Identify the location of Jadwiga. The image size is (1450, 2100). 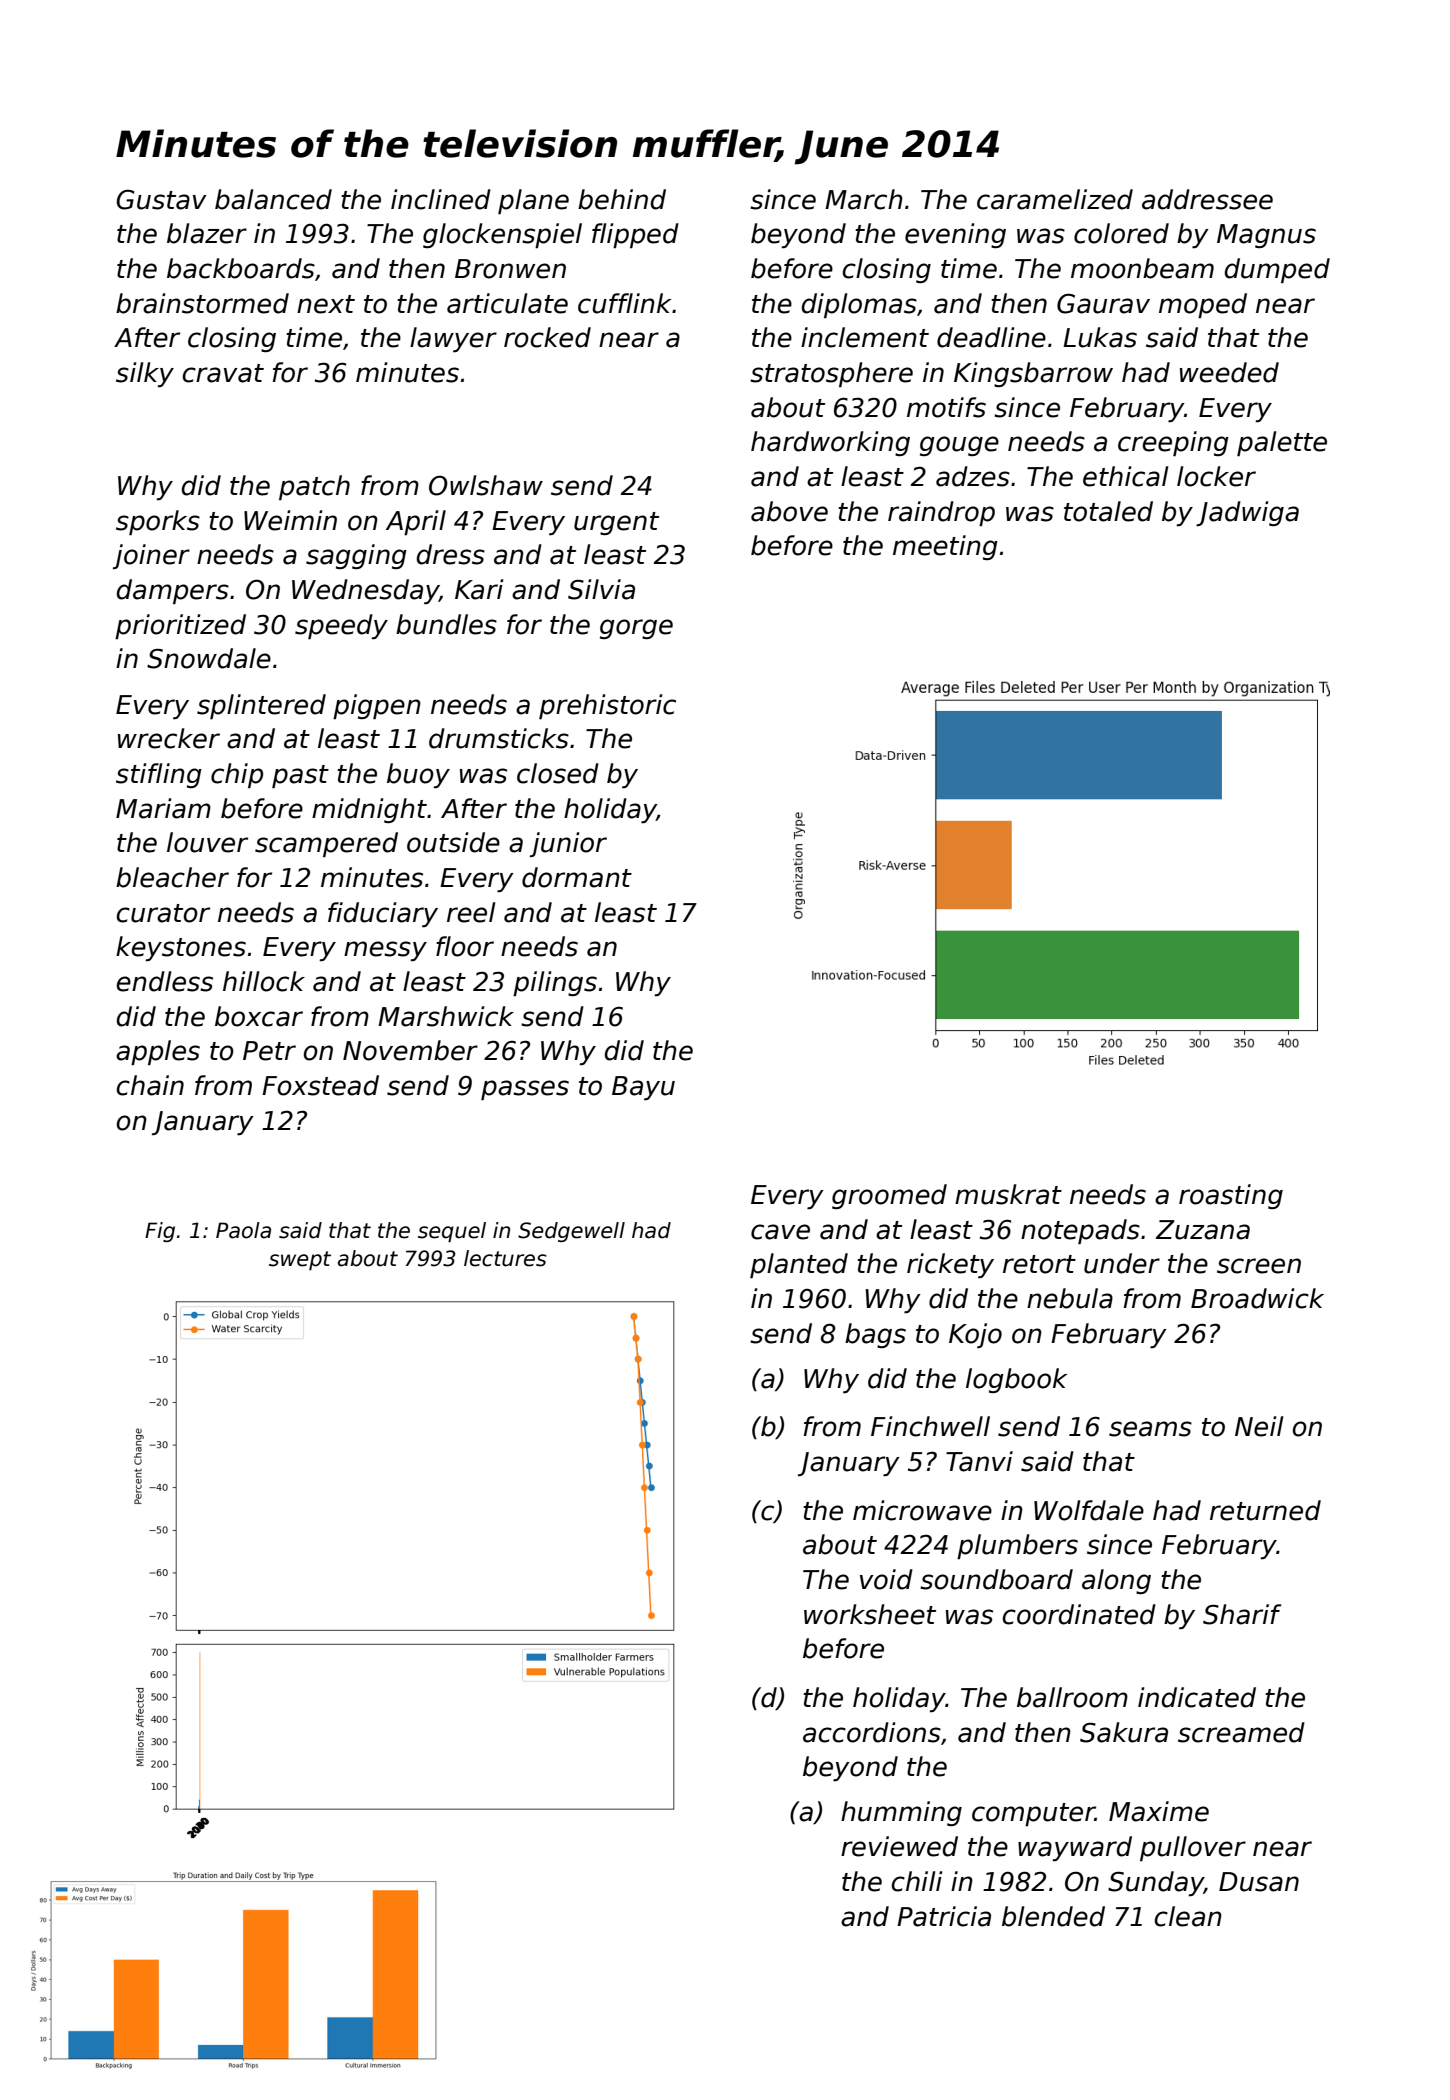
(1247, 513).
